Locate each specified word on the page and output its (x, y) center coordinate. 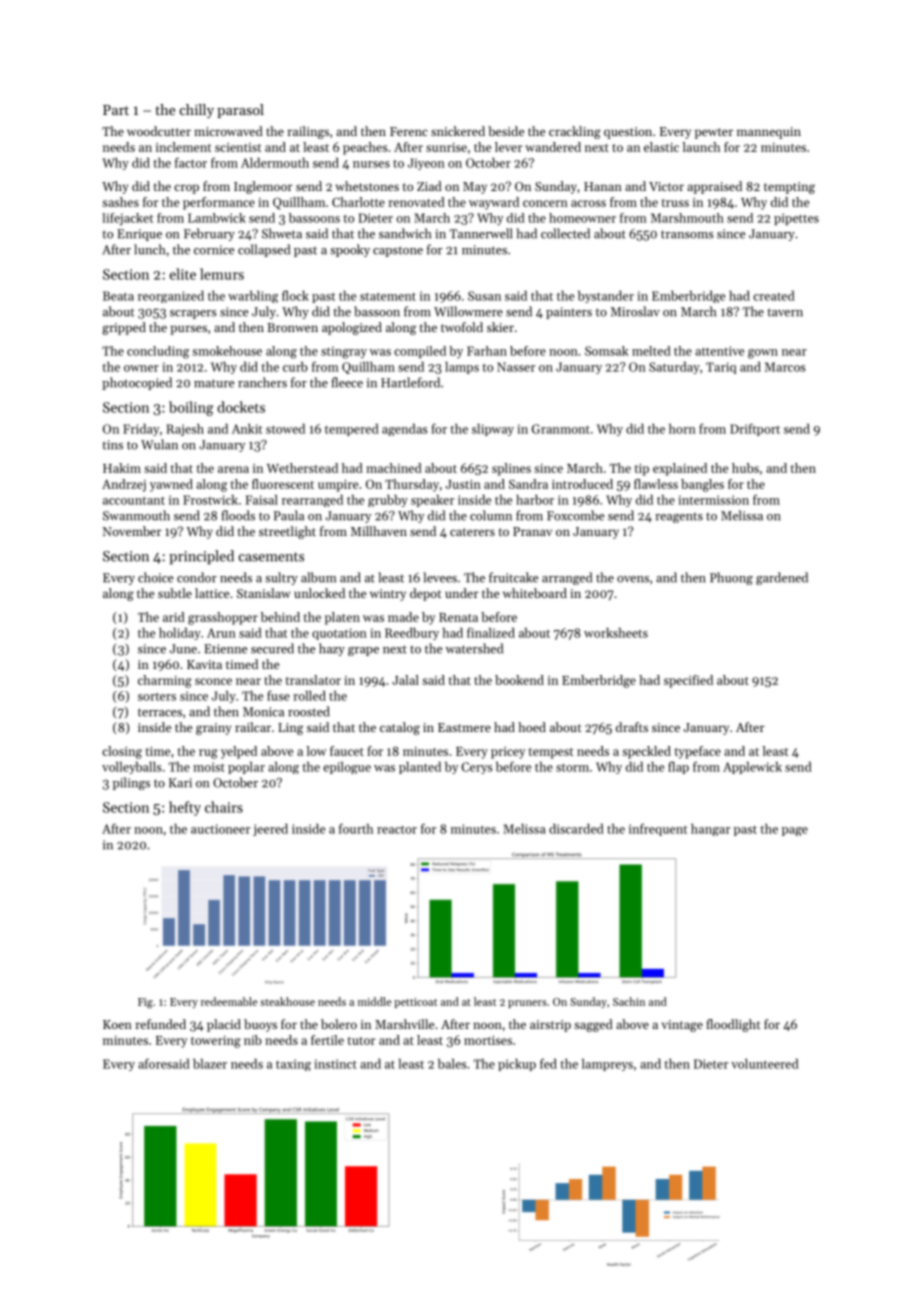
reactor (397, 829)
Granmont (561, 429)
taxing (293, 1065)
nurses (371, 164)
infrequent (658, 830)
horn (682, 429)
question (628, 133)
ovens (633, 579)
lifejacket (127, 219)
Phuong (731, 578)
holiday (180, 634)
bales (452, 1064)
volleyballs (132, 768)
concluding (158, 352)
